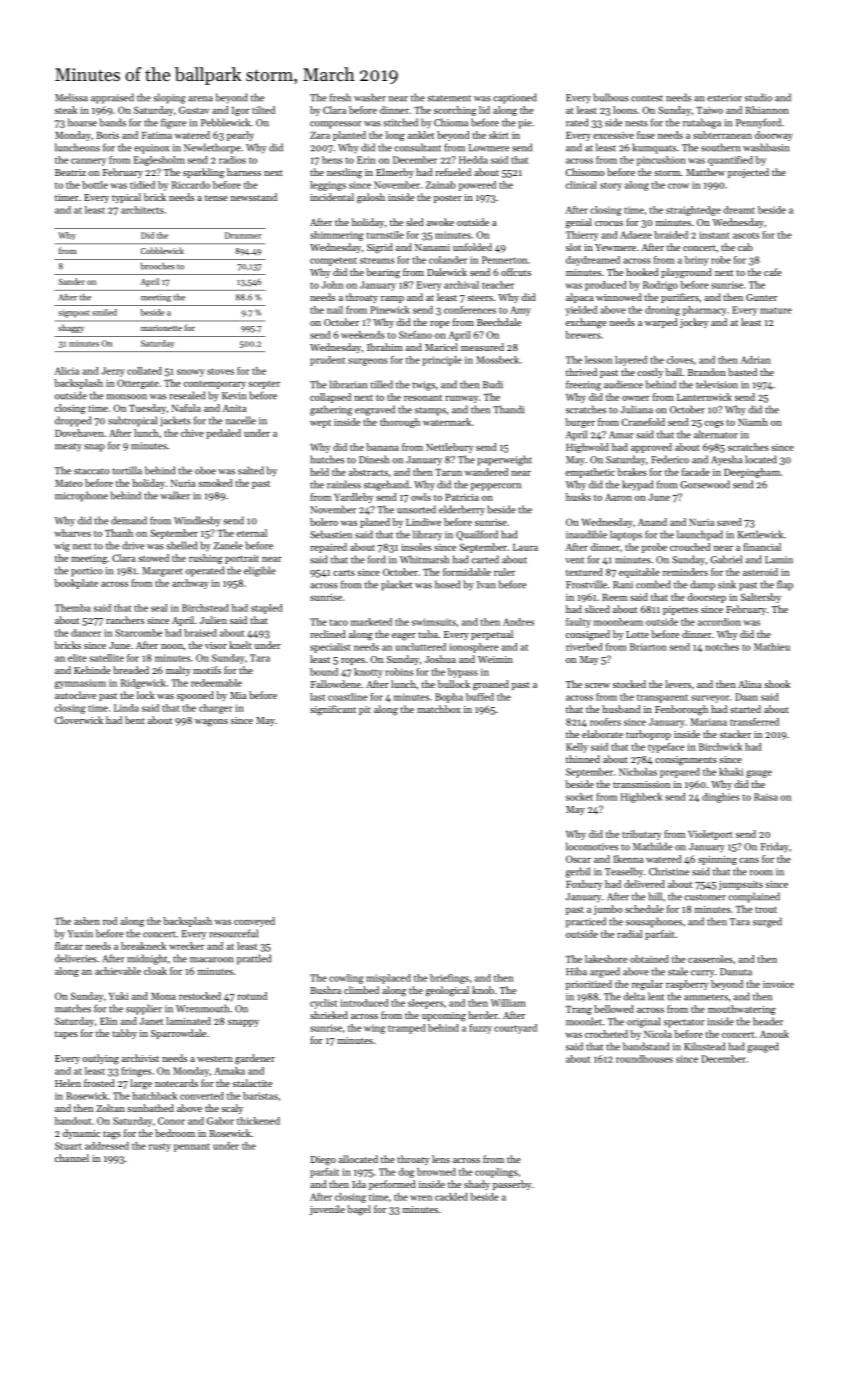 This screenshot has width=849, height=1400. Describe the element at coordinates (772, 647) in the screenshot. I see `Mathieu` at that location.
